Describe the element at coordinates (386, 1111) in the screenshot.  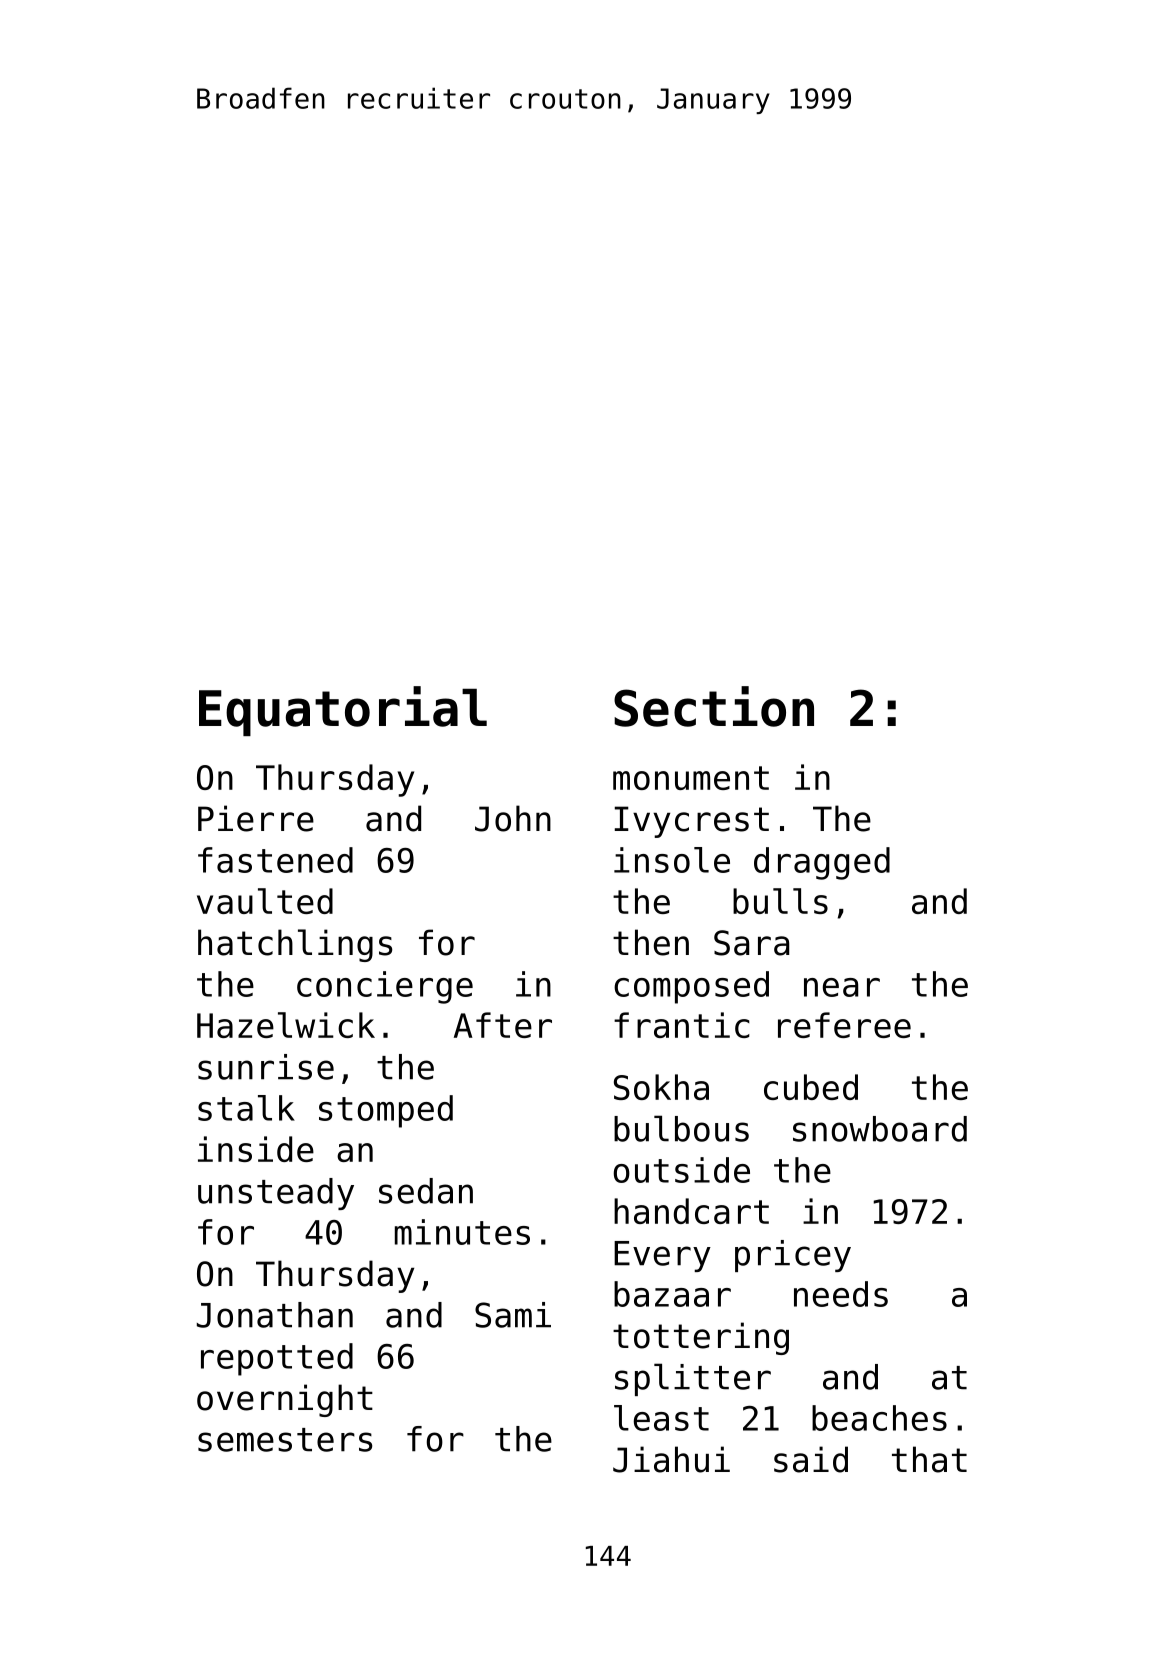
I see `stomped` at that location.
